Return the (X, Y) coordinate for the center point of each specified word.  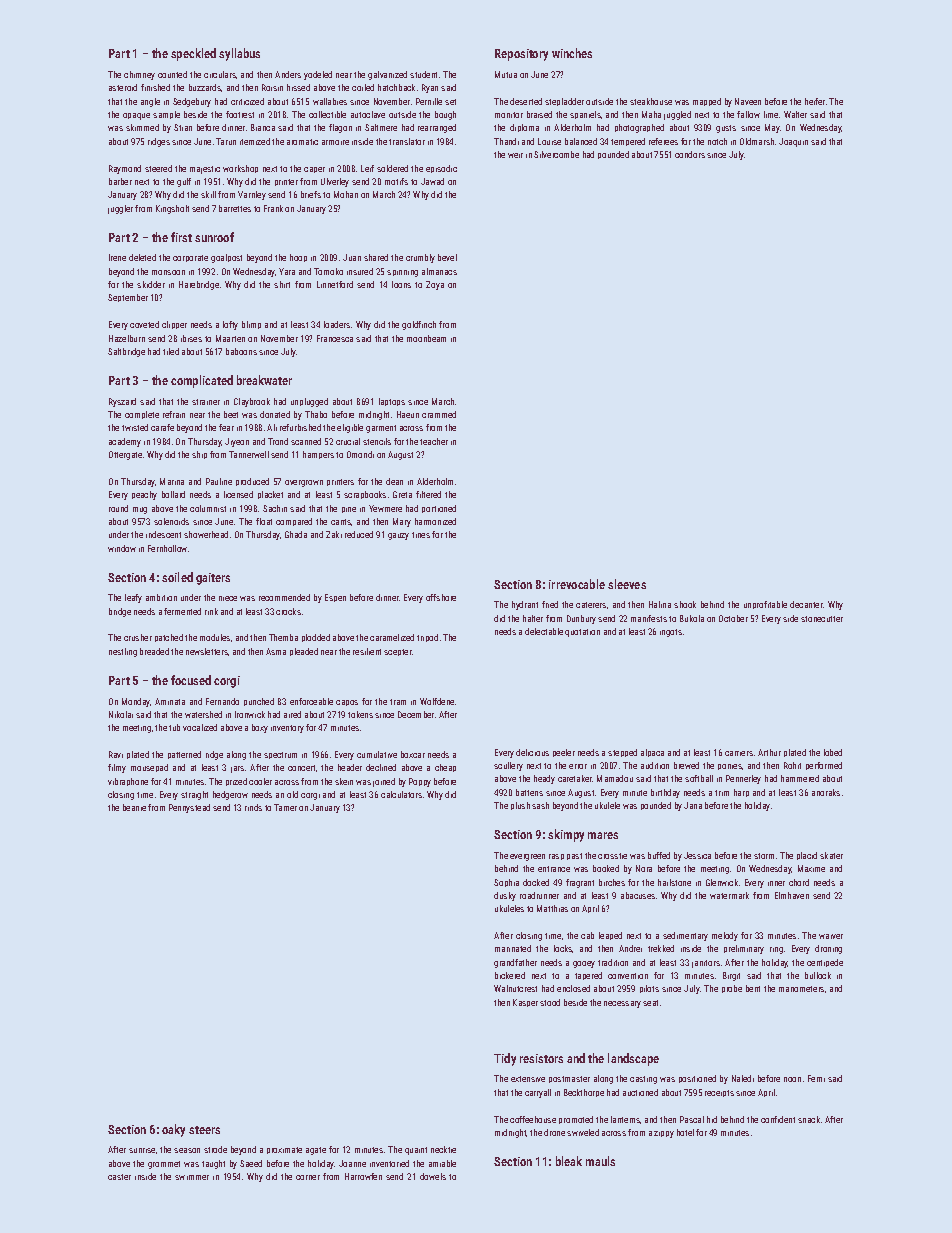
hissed (298, 87)
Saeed (251, 1163)
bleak (569, 1161)
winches (572, 53)
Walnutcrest (515, 988)
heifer (815, 101)
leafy (133, 598)
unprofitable (765, 605)
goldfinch (419, 325)
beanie (134, 807)
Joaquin (793, 142)
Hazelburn (127, 338)
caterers (591, 605)
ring (776, 950)
